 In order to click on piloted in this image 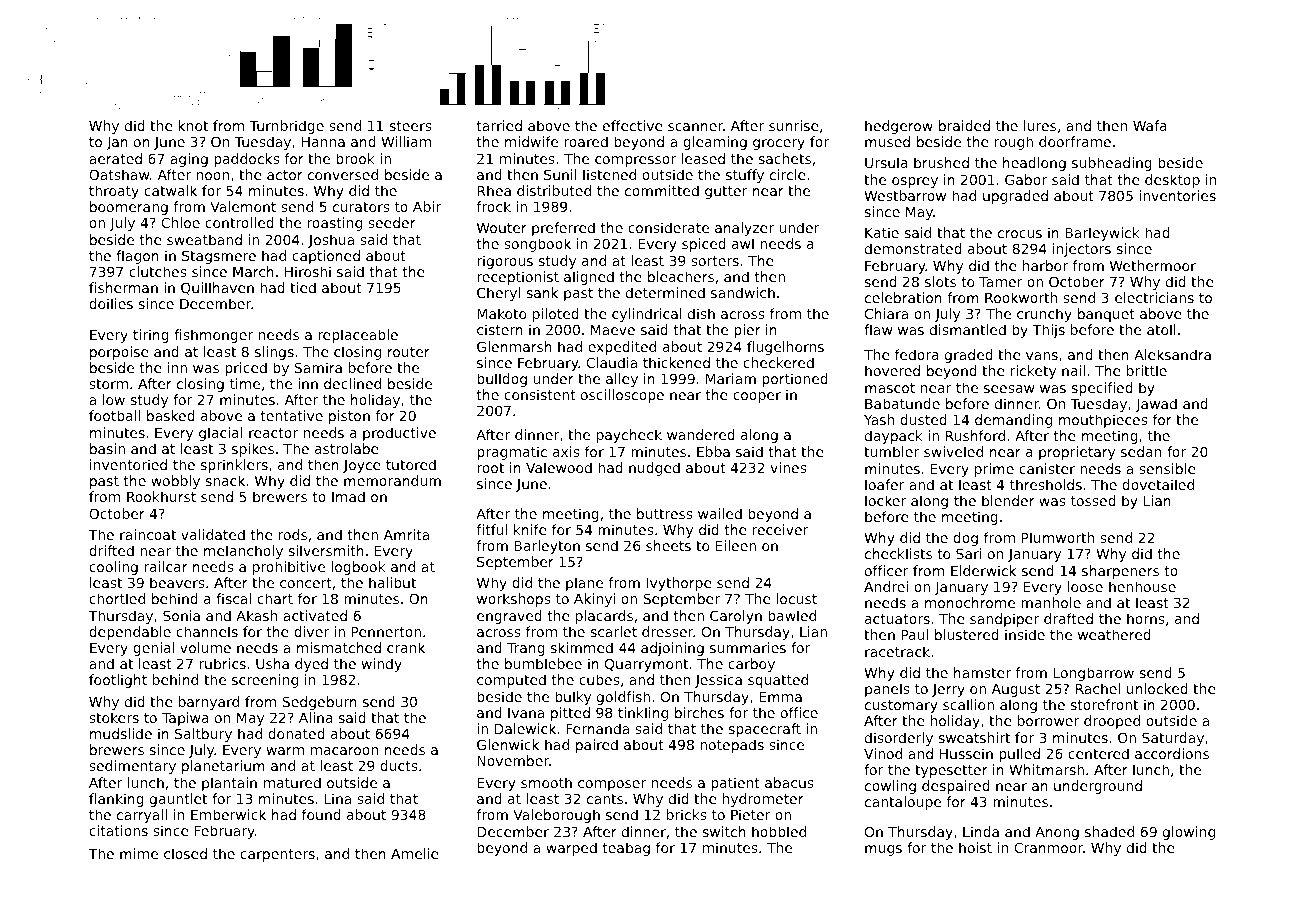, I will do `click(556, 315)`.
